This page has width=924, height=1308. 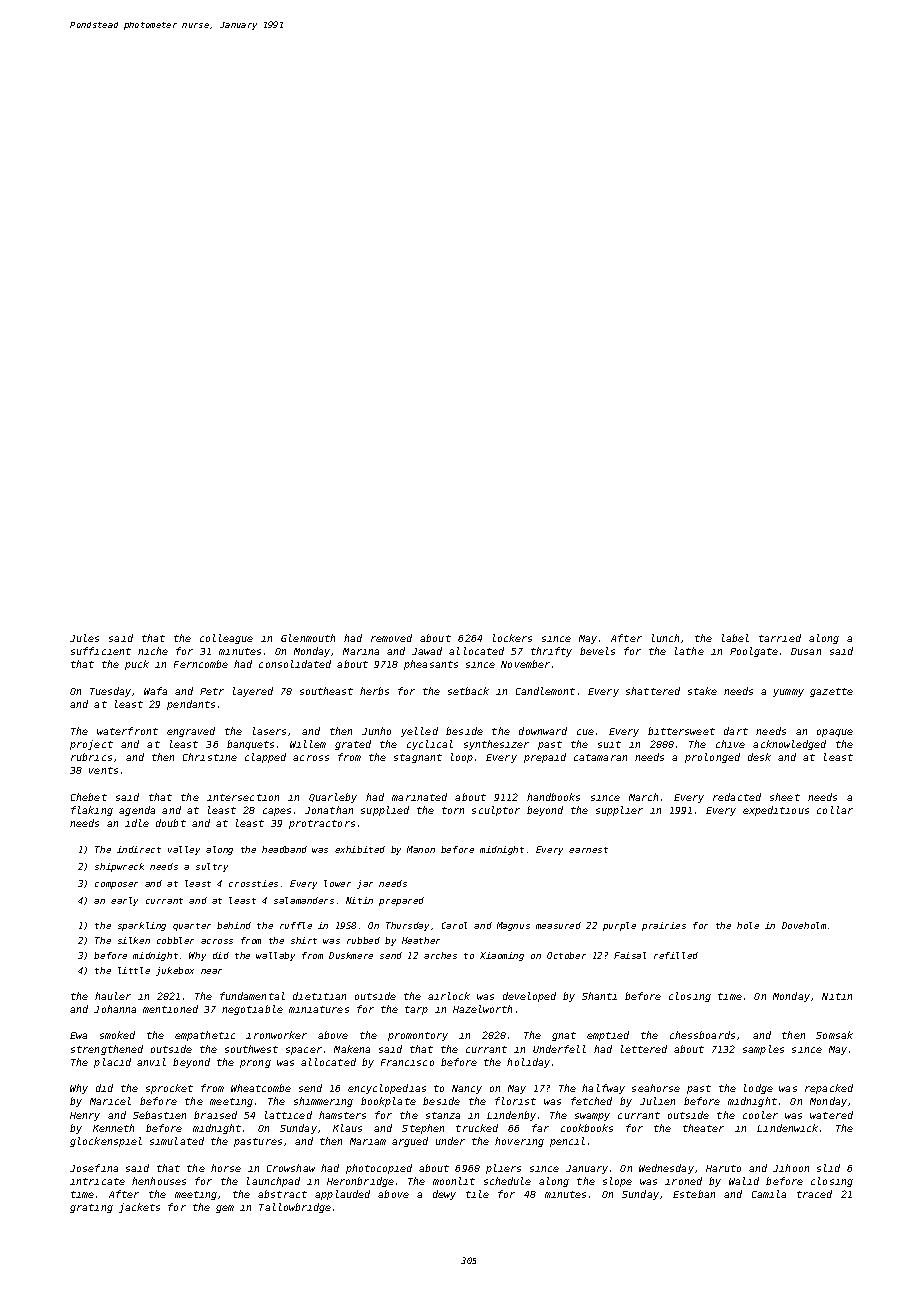 I want to click on halfway, so click(x=603, y=1089).
